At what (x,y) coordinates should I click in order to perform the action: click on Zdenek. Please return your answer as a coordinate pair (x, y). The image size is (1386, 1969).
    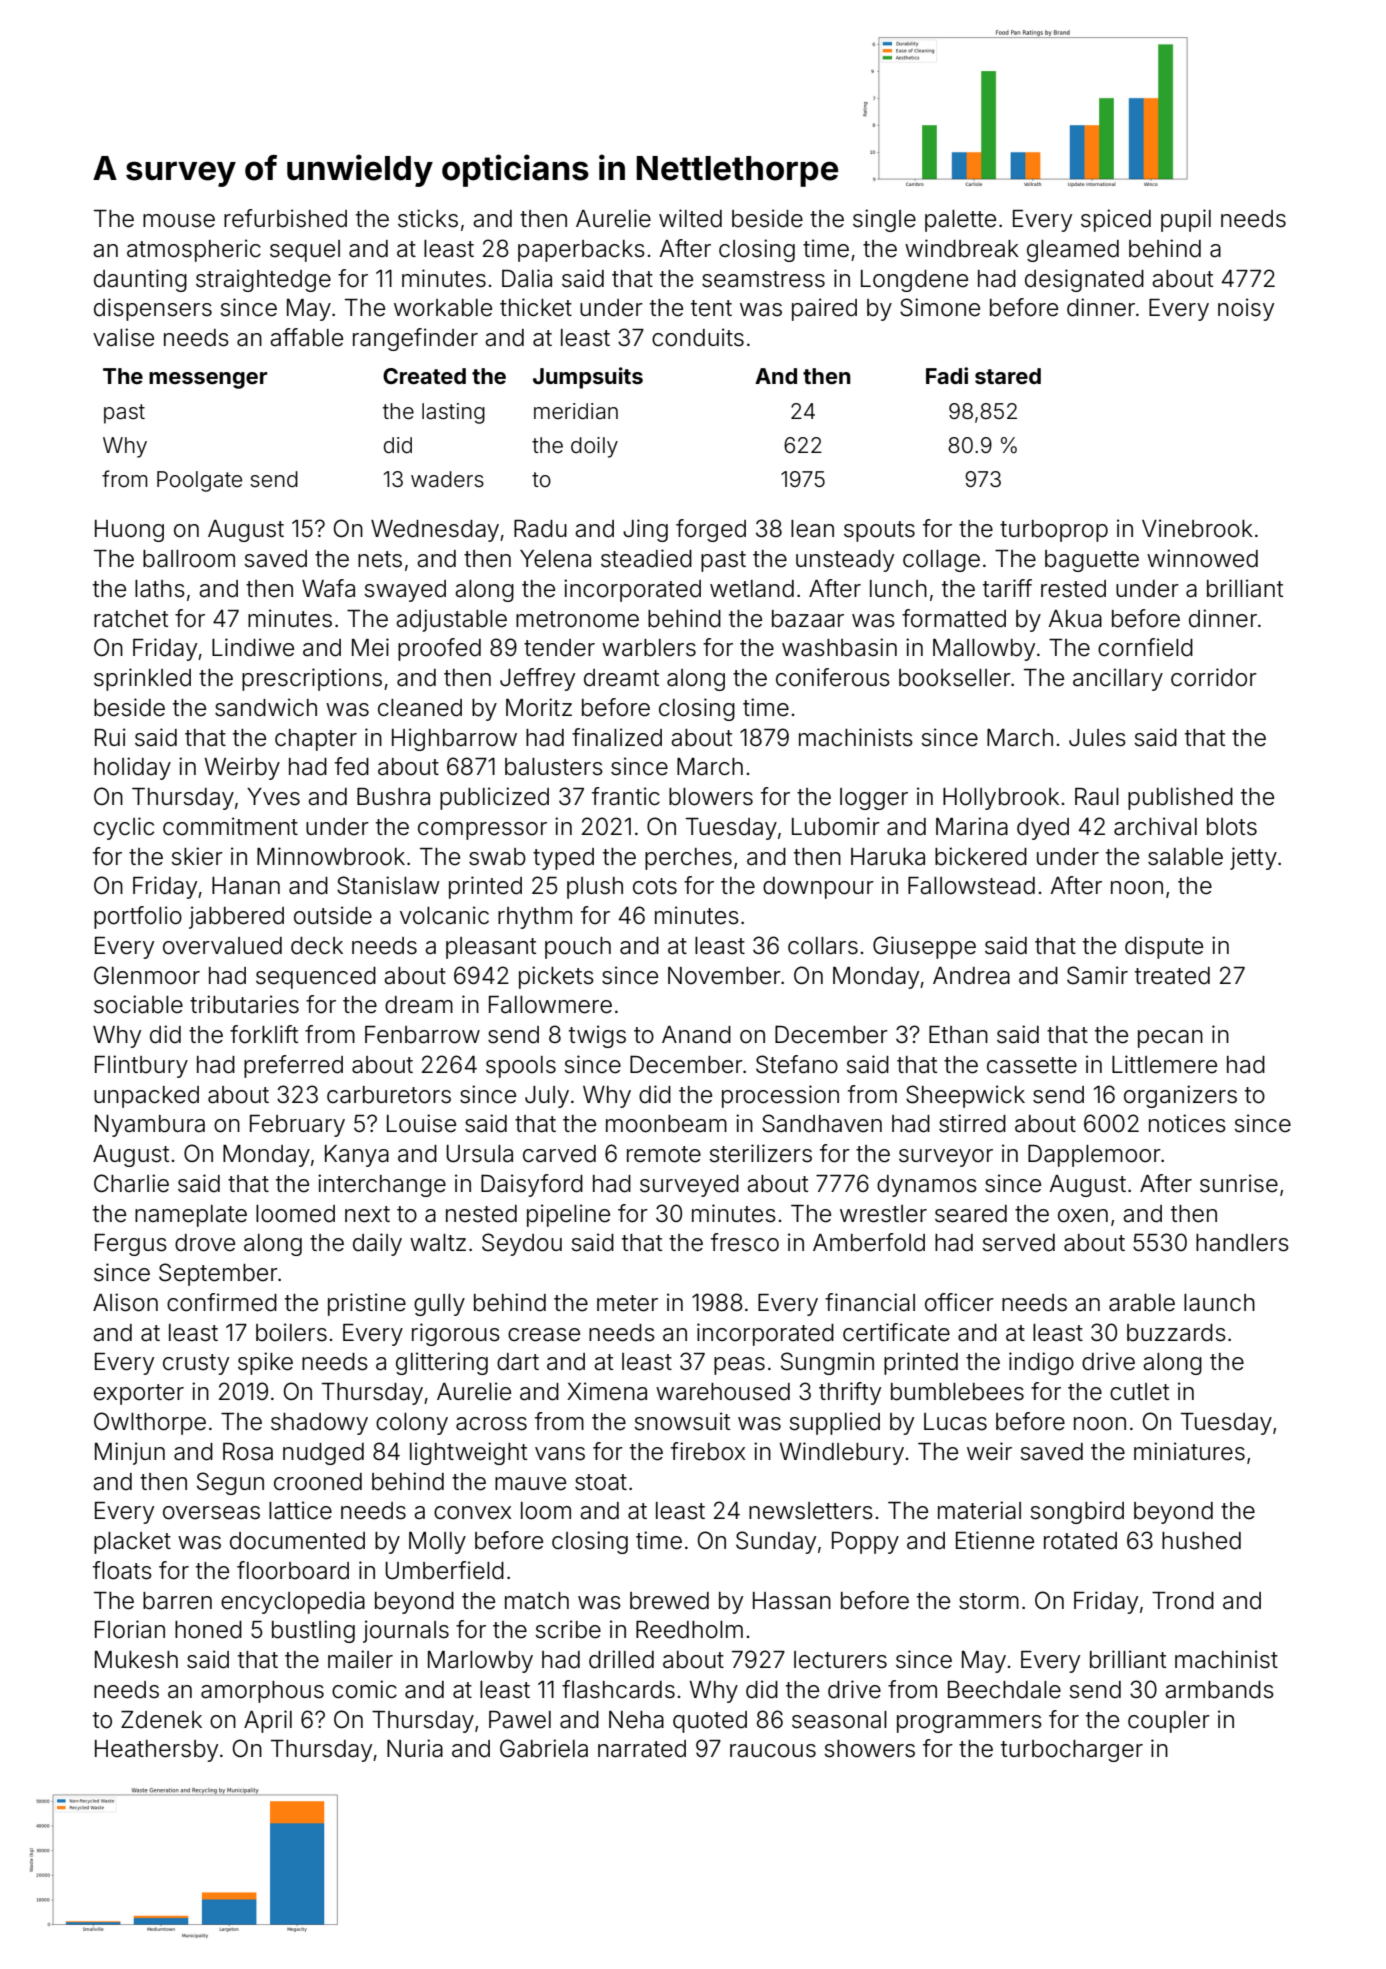
    Looking at the image, I should click on (161, 1720).
